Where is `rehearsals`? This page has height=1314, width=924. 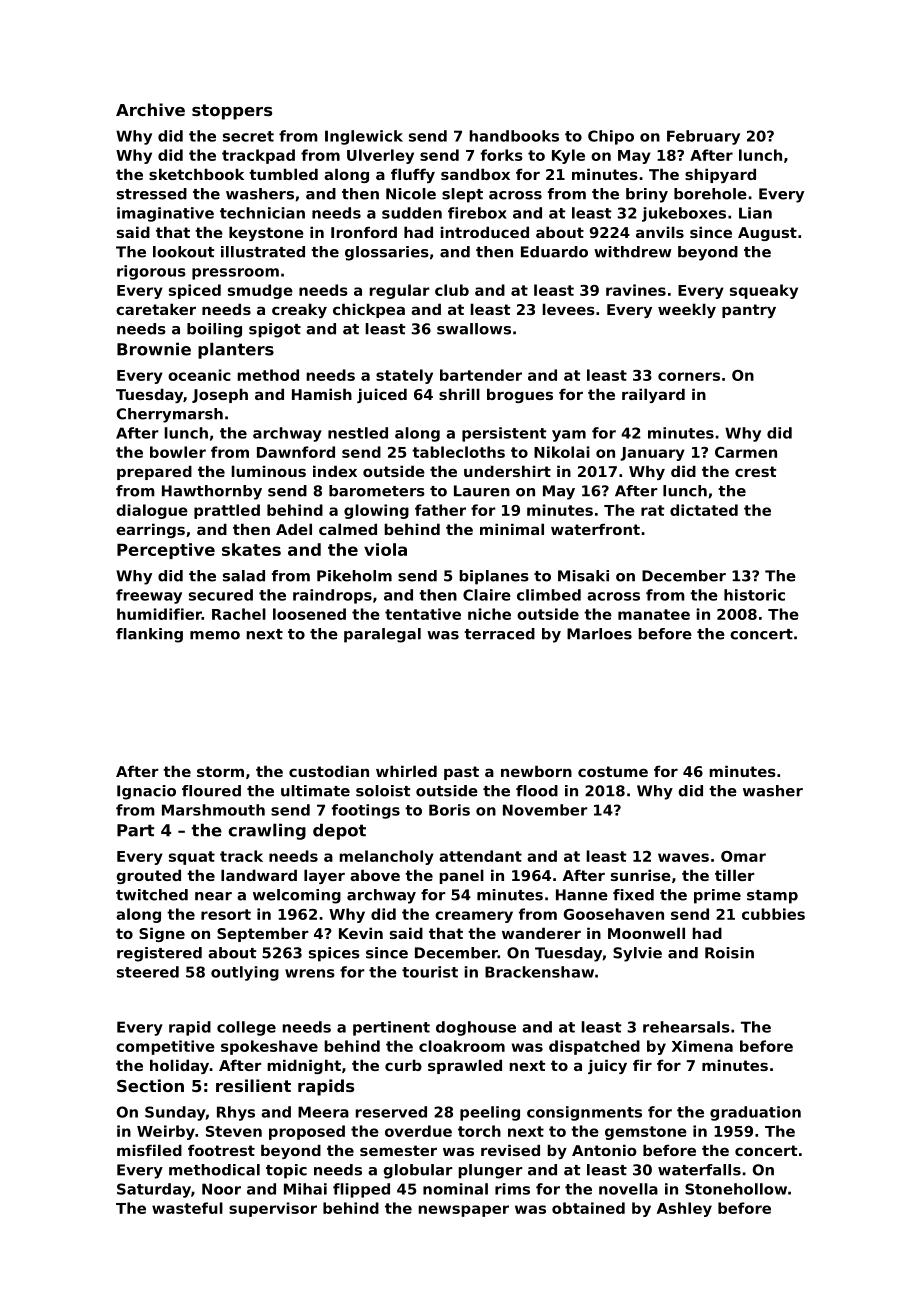
rehearsals is located at coordinates (686, 1027).
